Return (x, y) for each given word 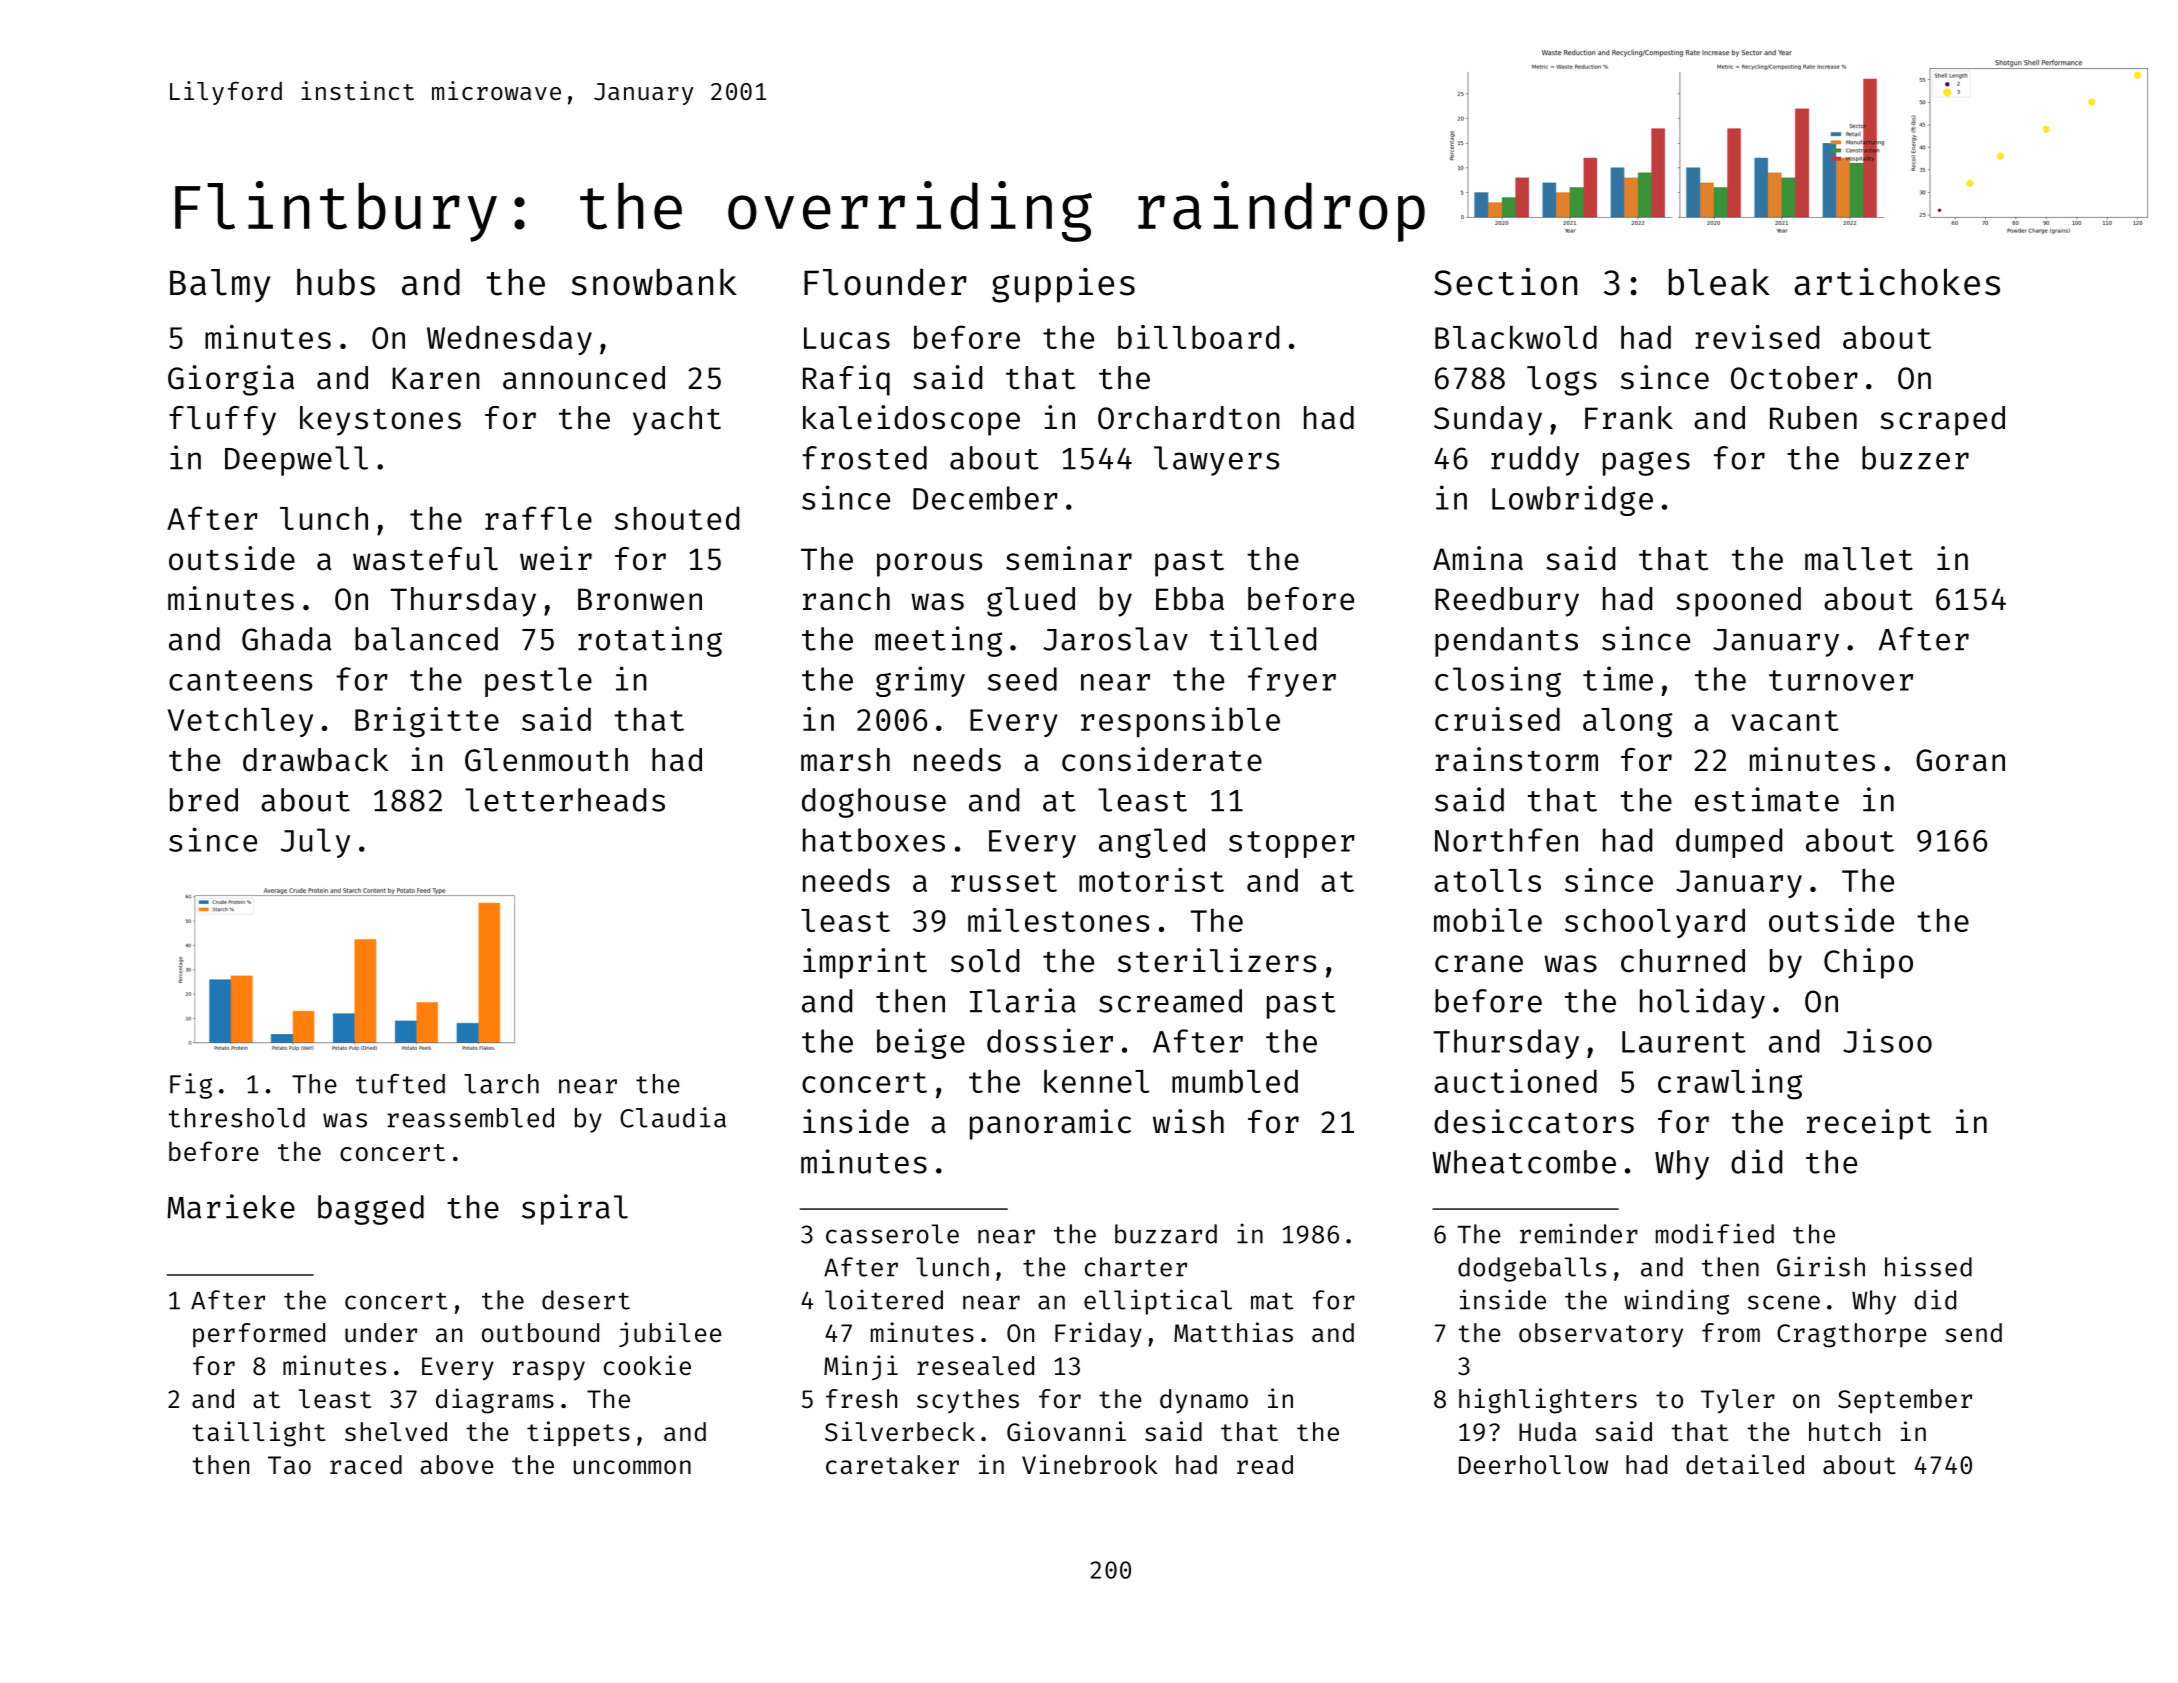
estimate (1767, 799)
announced (584, 378)
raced (366, 1465)
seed (1022, 679)
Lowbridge (1572, 500)
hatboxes (874, 840)
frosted (864, 458)
